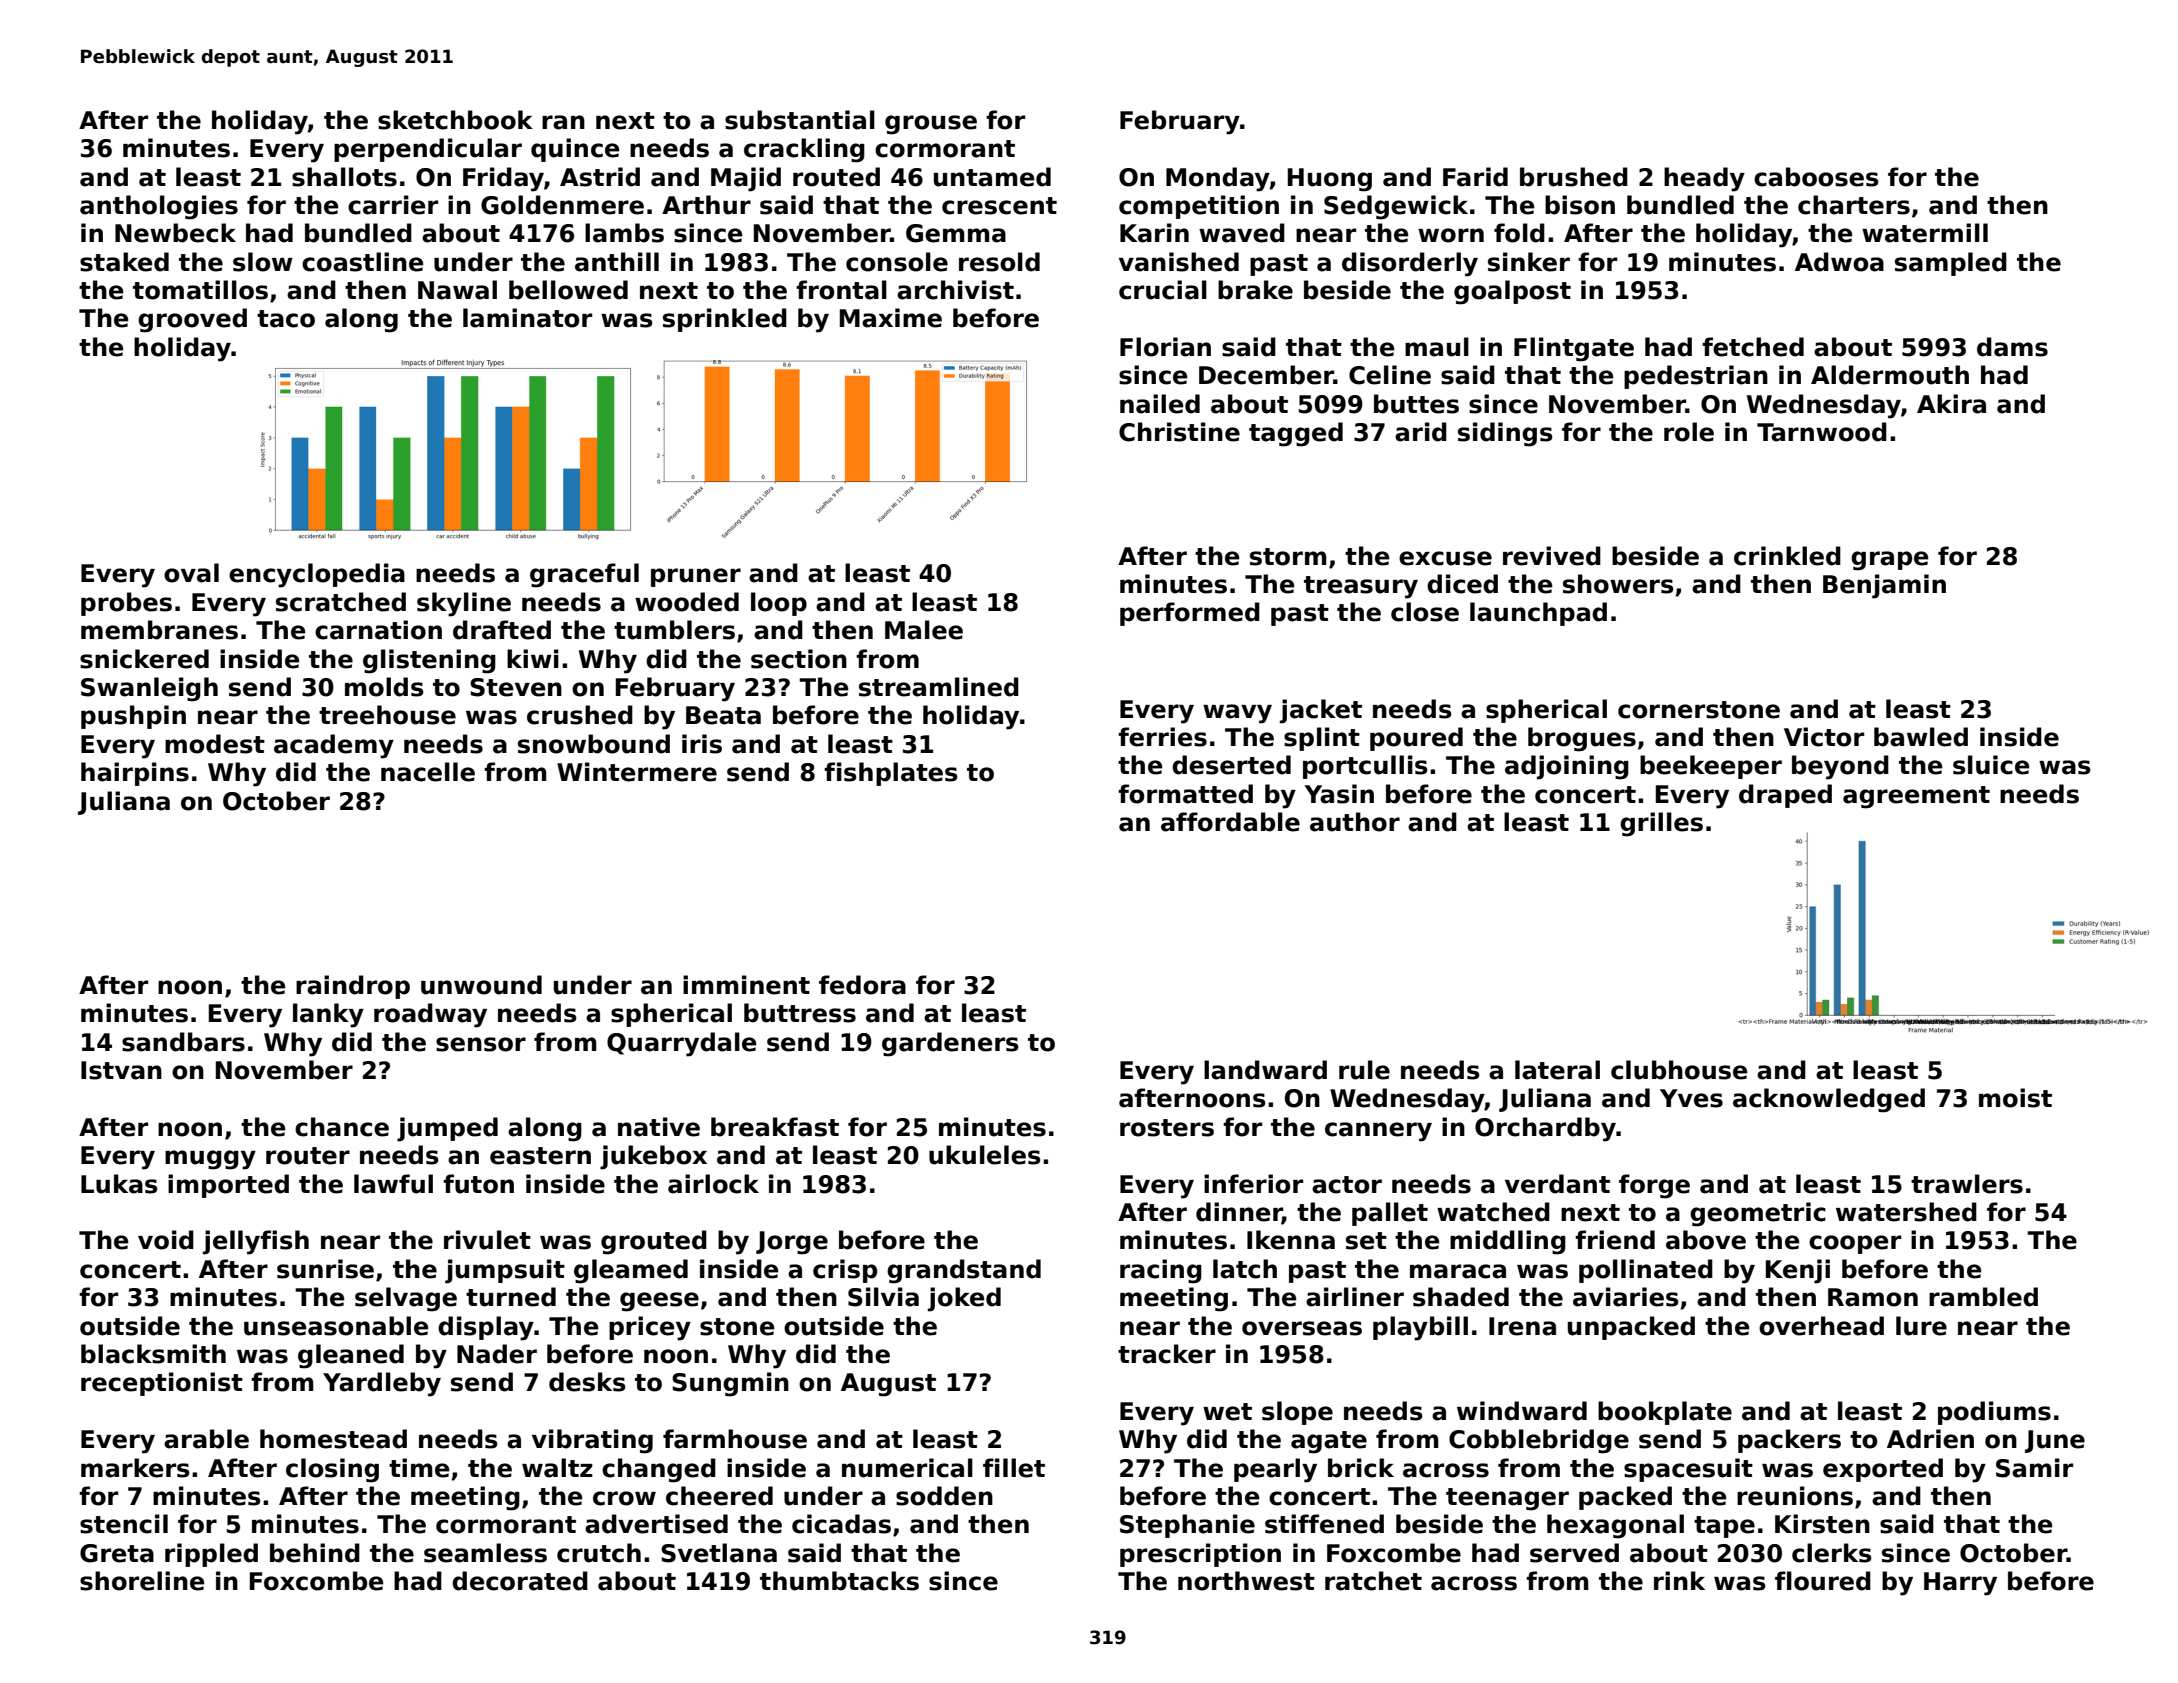  What do you see at coordinates (1921, 737) in the page?
I see `bawled` at bounding box center [1921, 737].
